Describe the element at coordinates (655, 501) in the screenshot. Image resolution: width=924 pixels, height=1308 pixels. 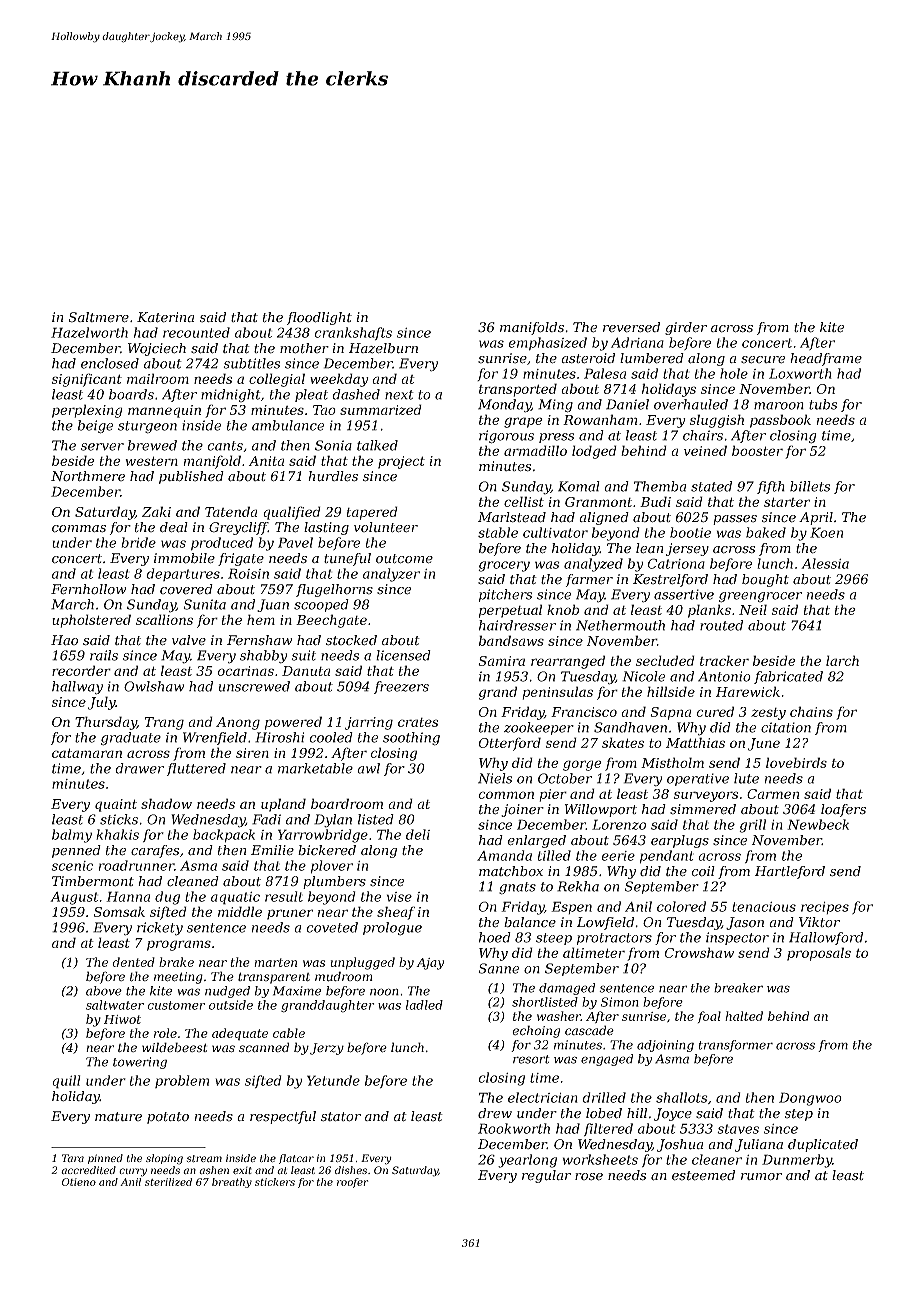
I see `Budi` at that location.
